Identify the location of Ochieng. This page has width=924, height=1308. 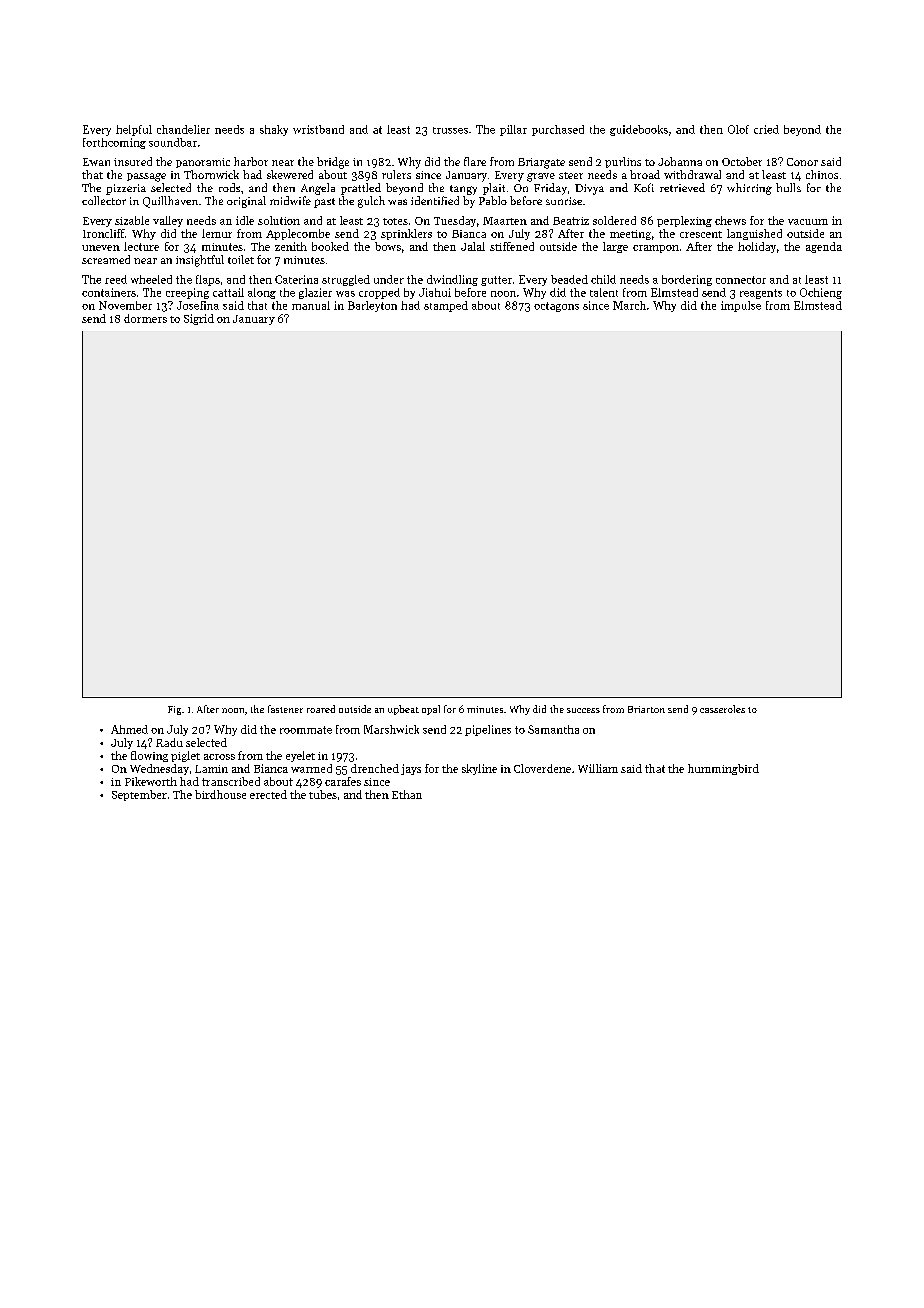
(821, 293).
